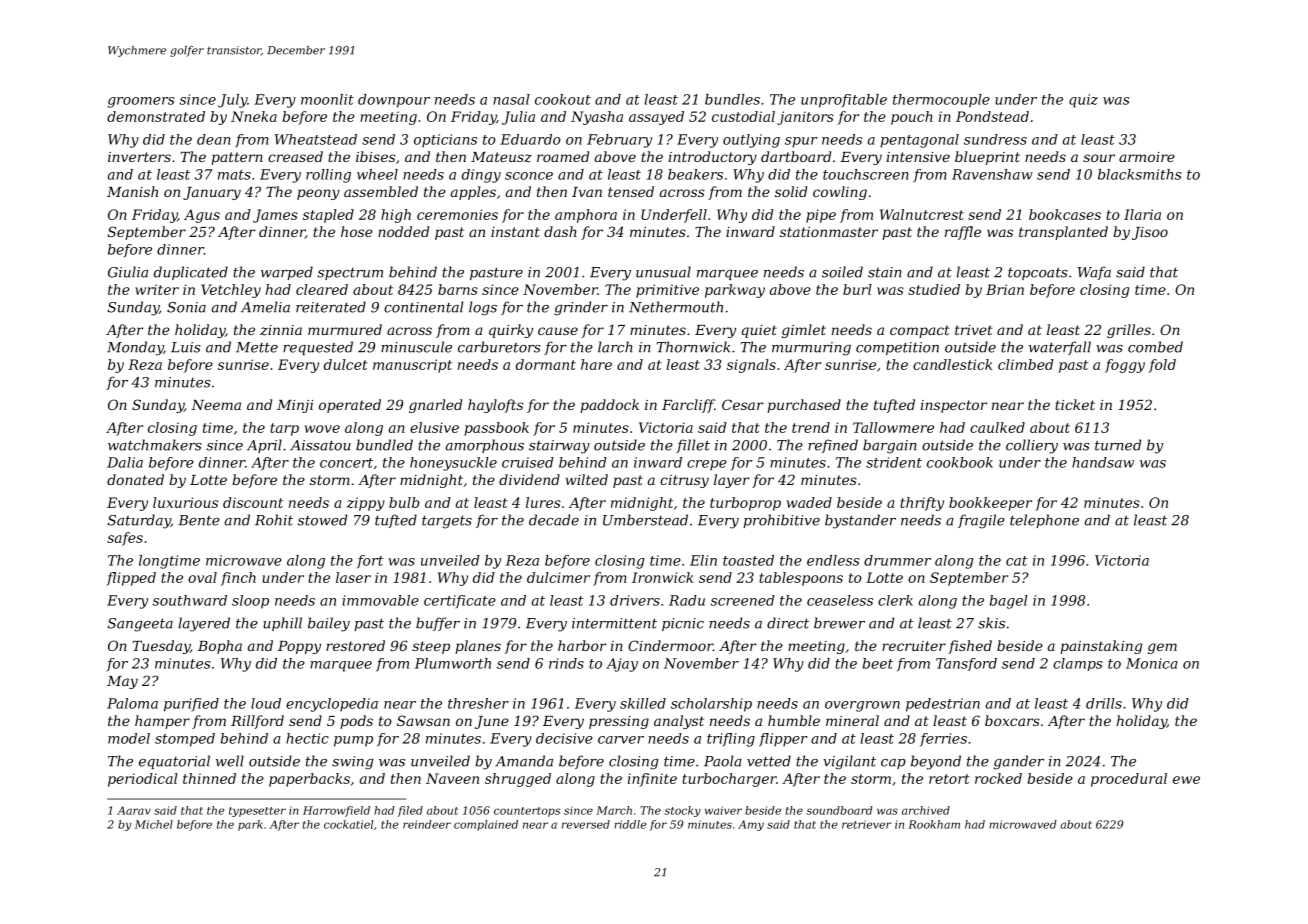  Describe the element at coordinates (327, 99) in the screenshot. I see `moonlit` at that location.
